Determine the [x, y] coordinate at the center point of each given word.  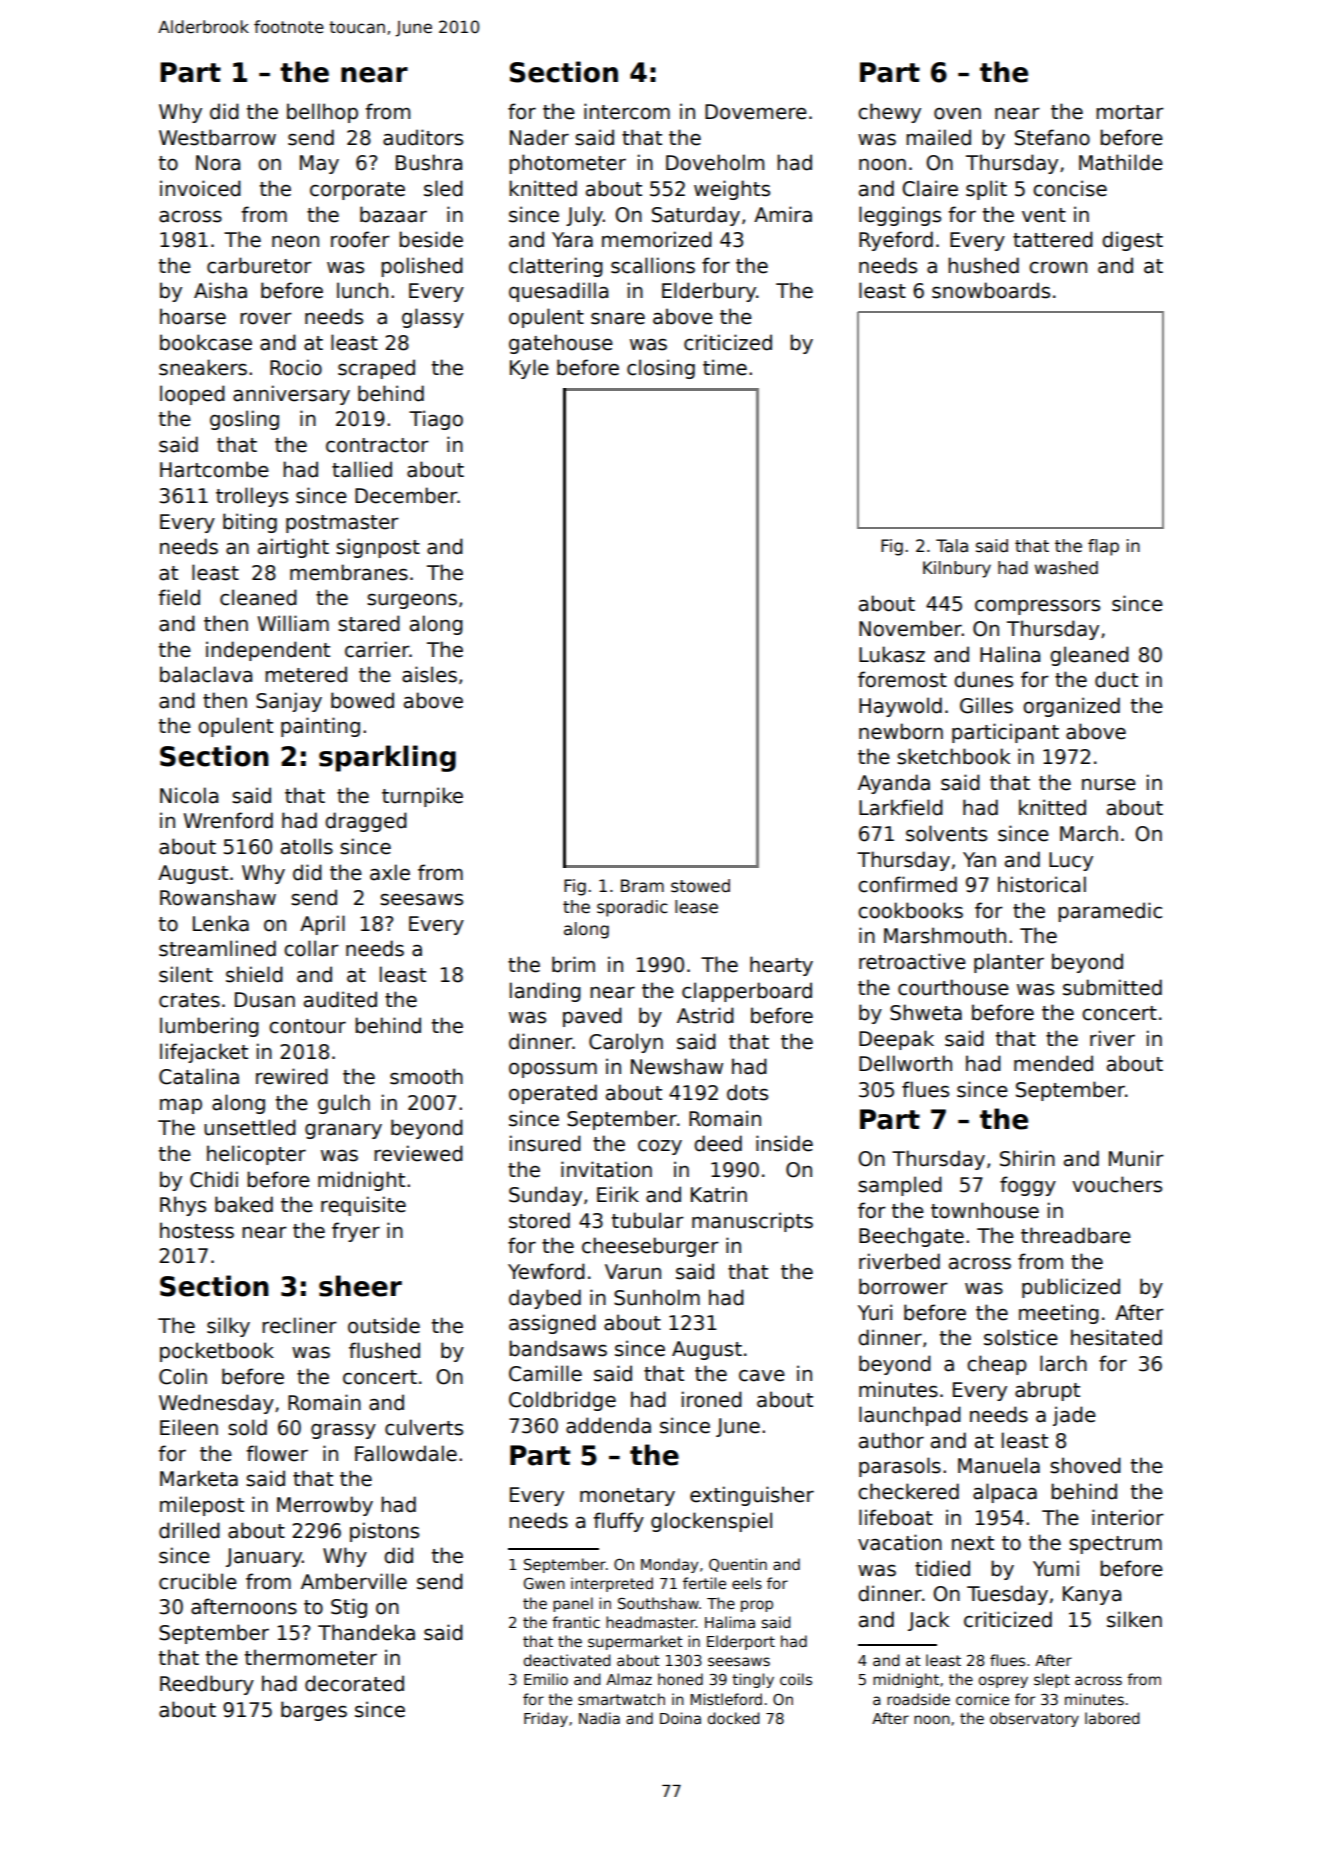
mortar [1130, 112]
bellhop [322, 113]
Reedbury [207, 1685]
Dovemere [756, 112]
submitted [1112, 987]
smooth [426, 1076]
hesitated [1116, 1337]
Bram [642, 886]
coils [796, 1679]
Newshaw [677, 1066]
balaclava [206, 674]
